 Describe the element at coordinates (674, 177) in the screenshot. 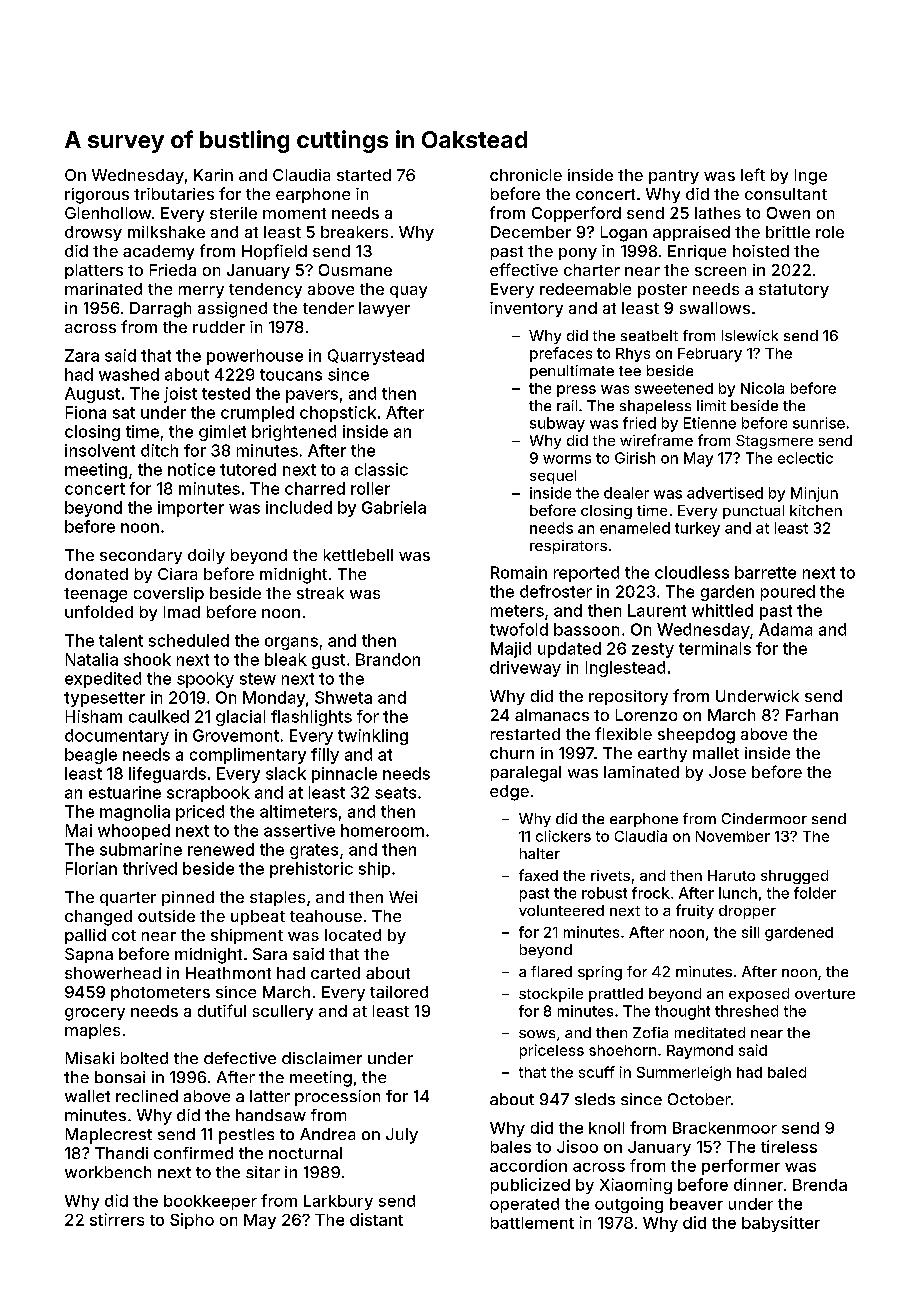

I see `pantry` at that location.
